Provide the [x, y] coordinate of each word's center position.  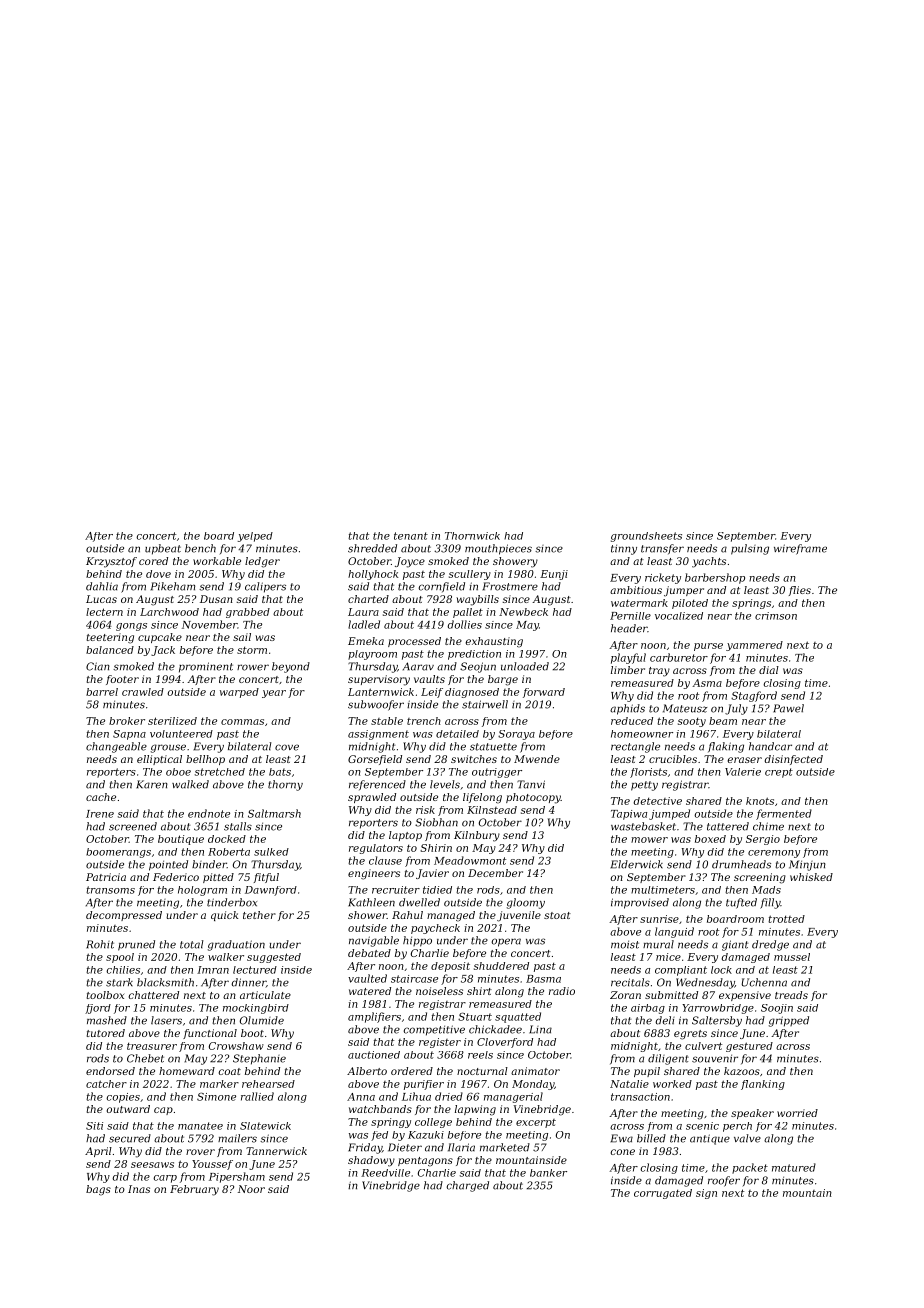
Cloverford [505, 1043]
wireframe [800, 549]
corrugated [663, 1194]
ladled [364, 624]
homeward [187, 1071]
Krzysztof [111, 562]
